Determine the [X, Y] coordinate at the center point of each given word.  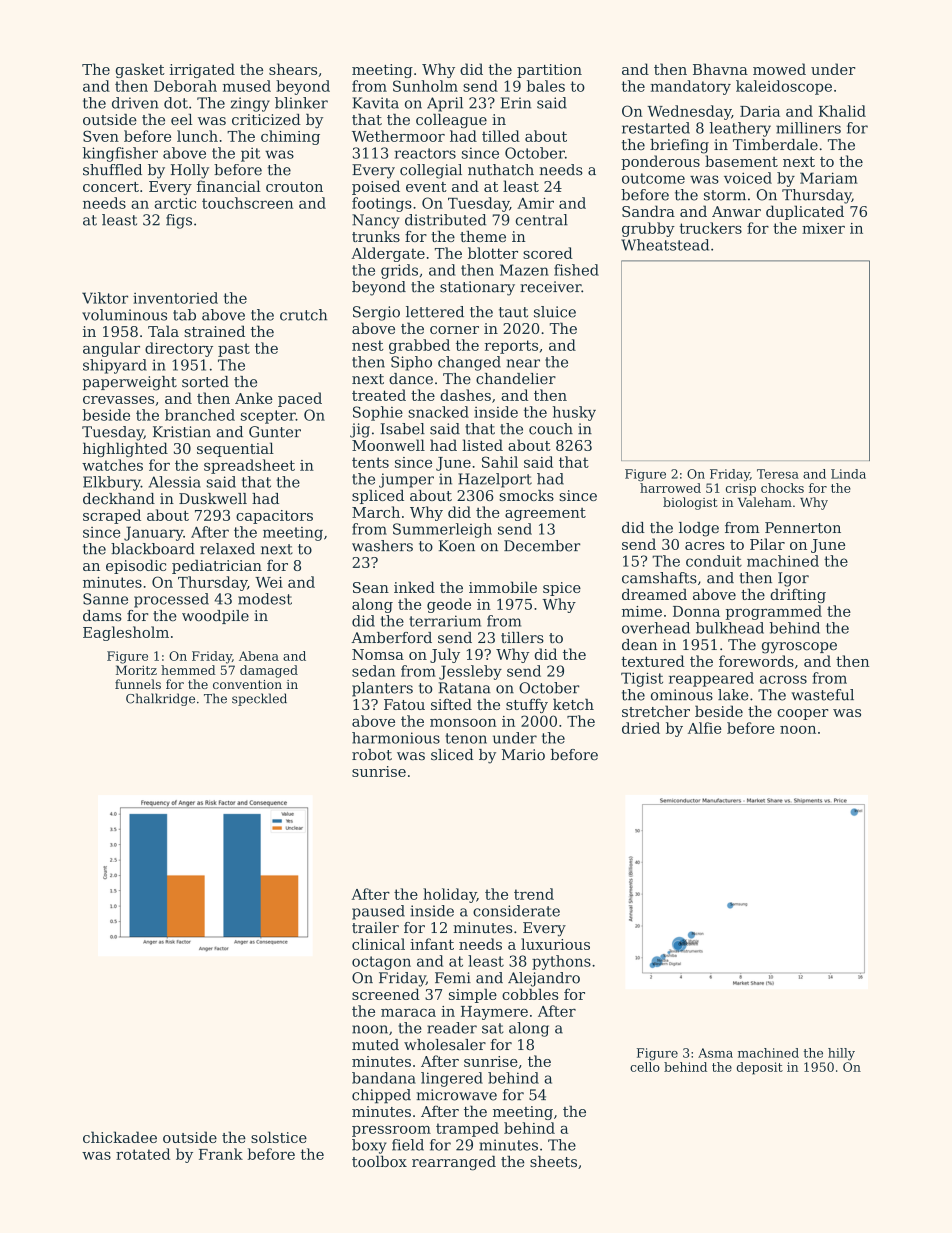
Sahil [500, 462]
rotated [143, 1154]
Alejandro [544, 979]
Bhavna [720, 69]
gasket [140, 70]
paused [378, 912]
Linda [848, 474]
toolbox [379, 1161]
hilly [841, 1054]
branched [200, 415]
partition [549, 71]
